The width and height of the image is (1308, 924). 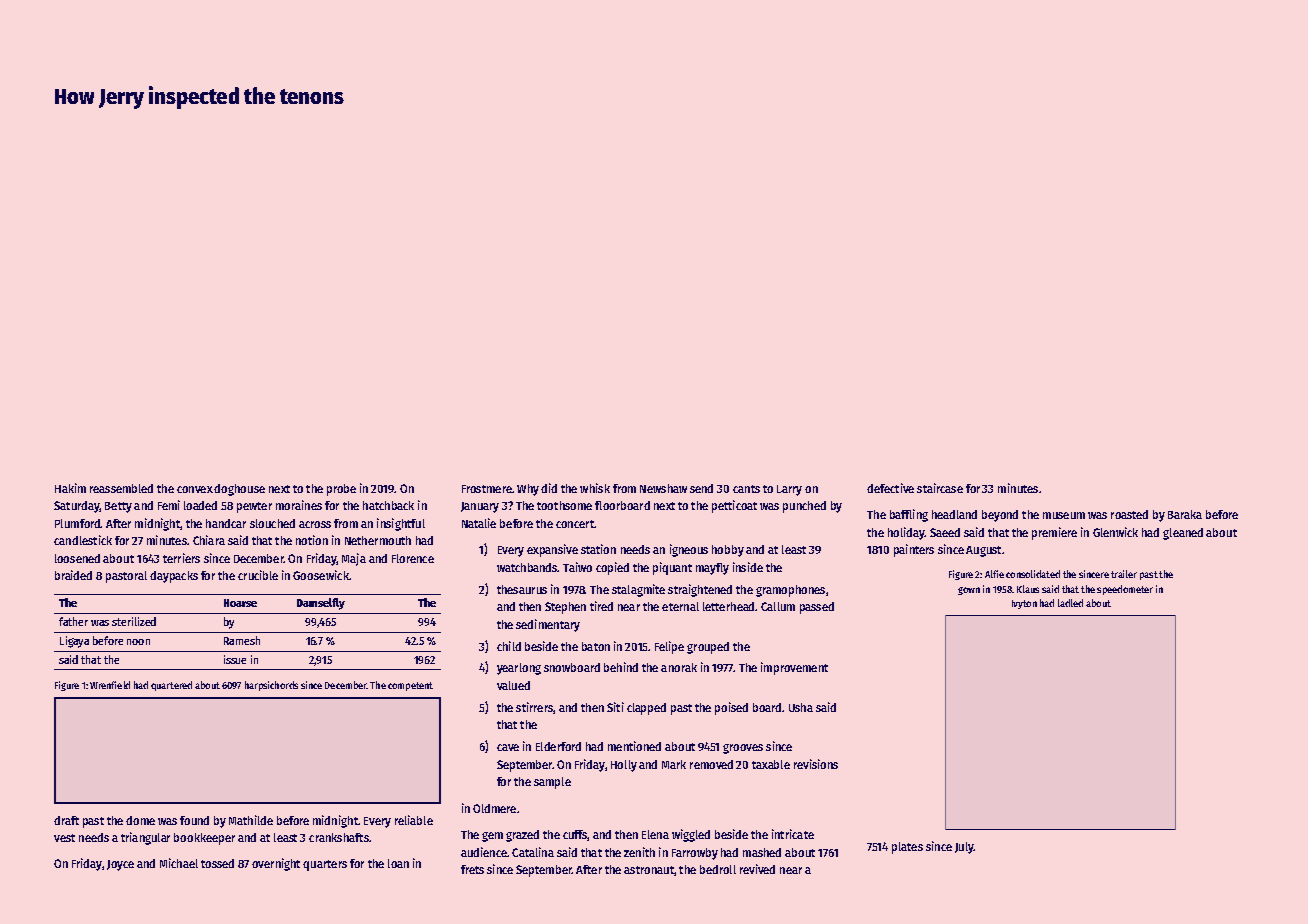 What do you see at coordinates (339, 837) in the image?
I see `crankshafts` at bounding box center [339, 837].
